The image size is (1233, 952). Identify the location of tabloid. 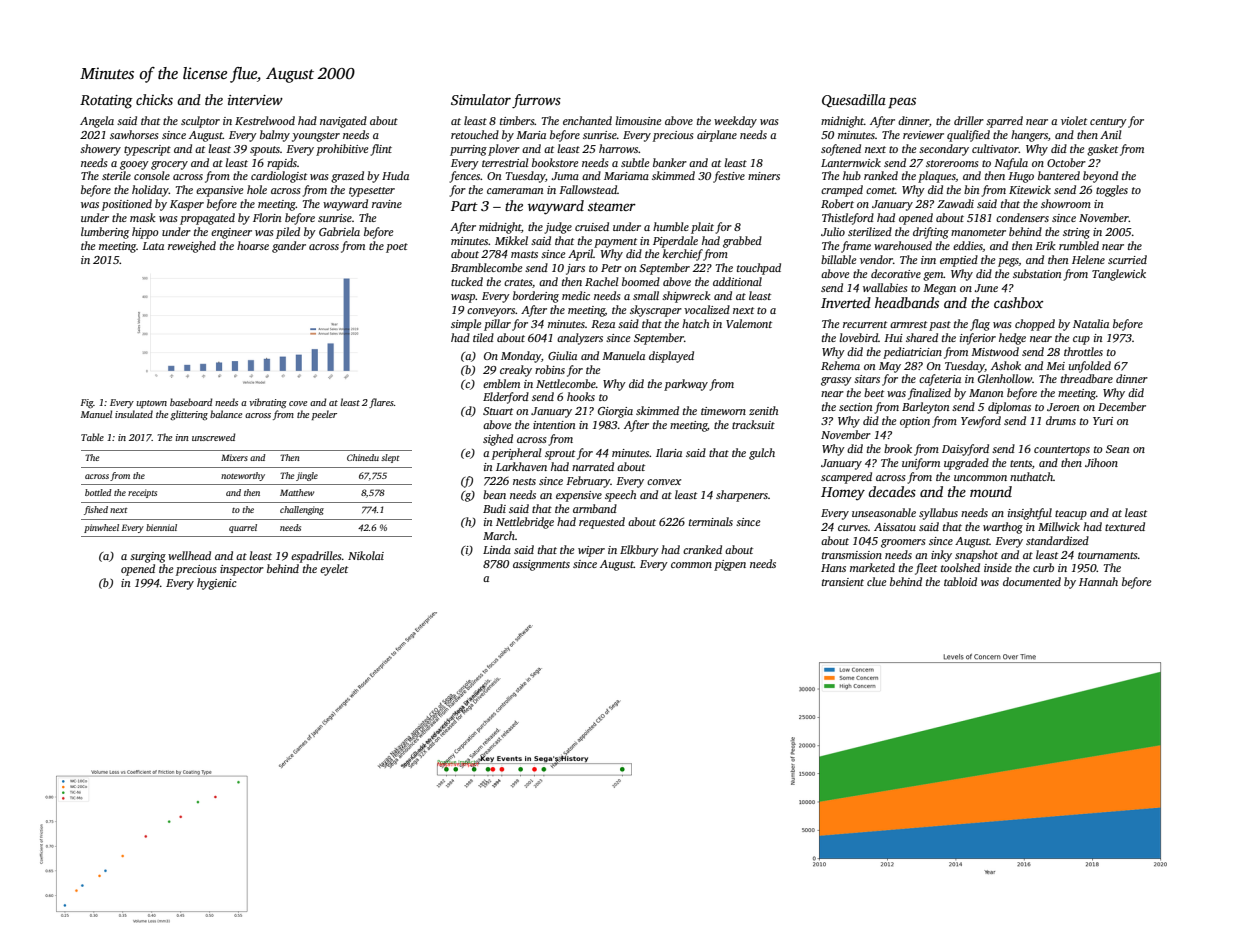
(960, 581).
